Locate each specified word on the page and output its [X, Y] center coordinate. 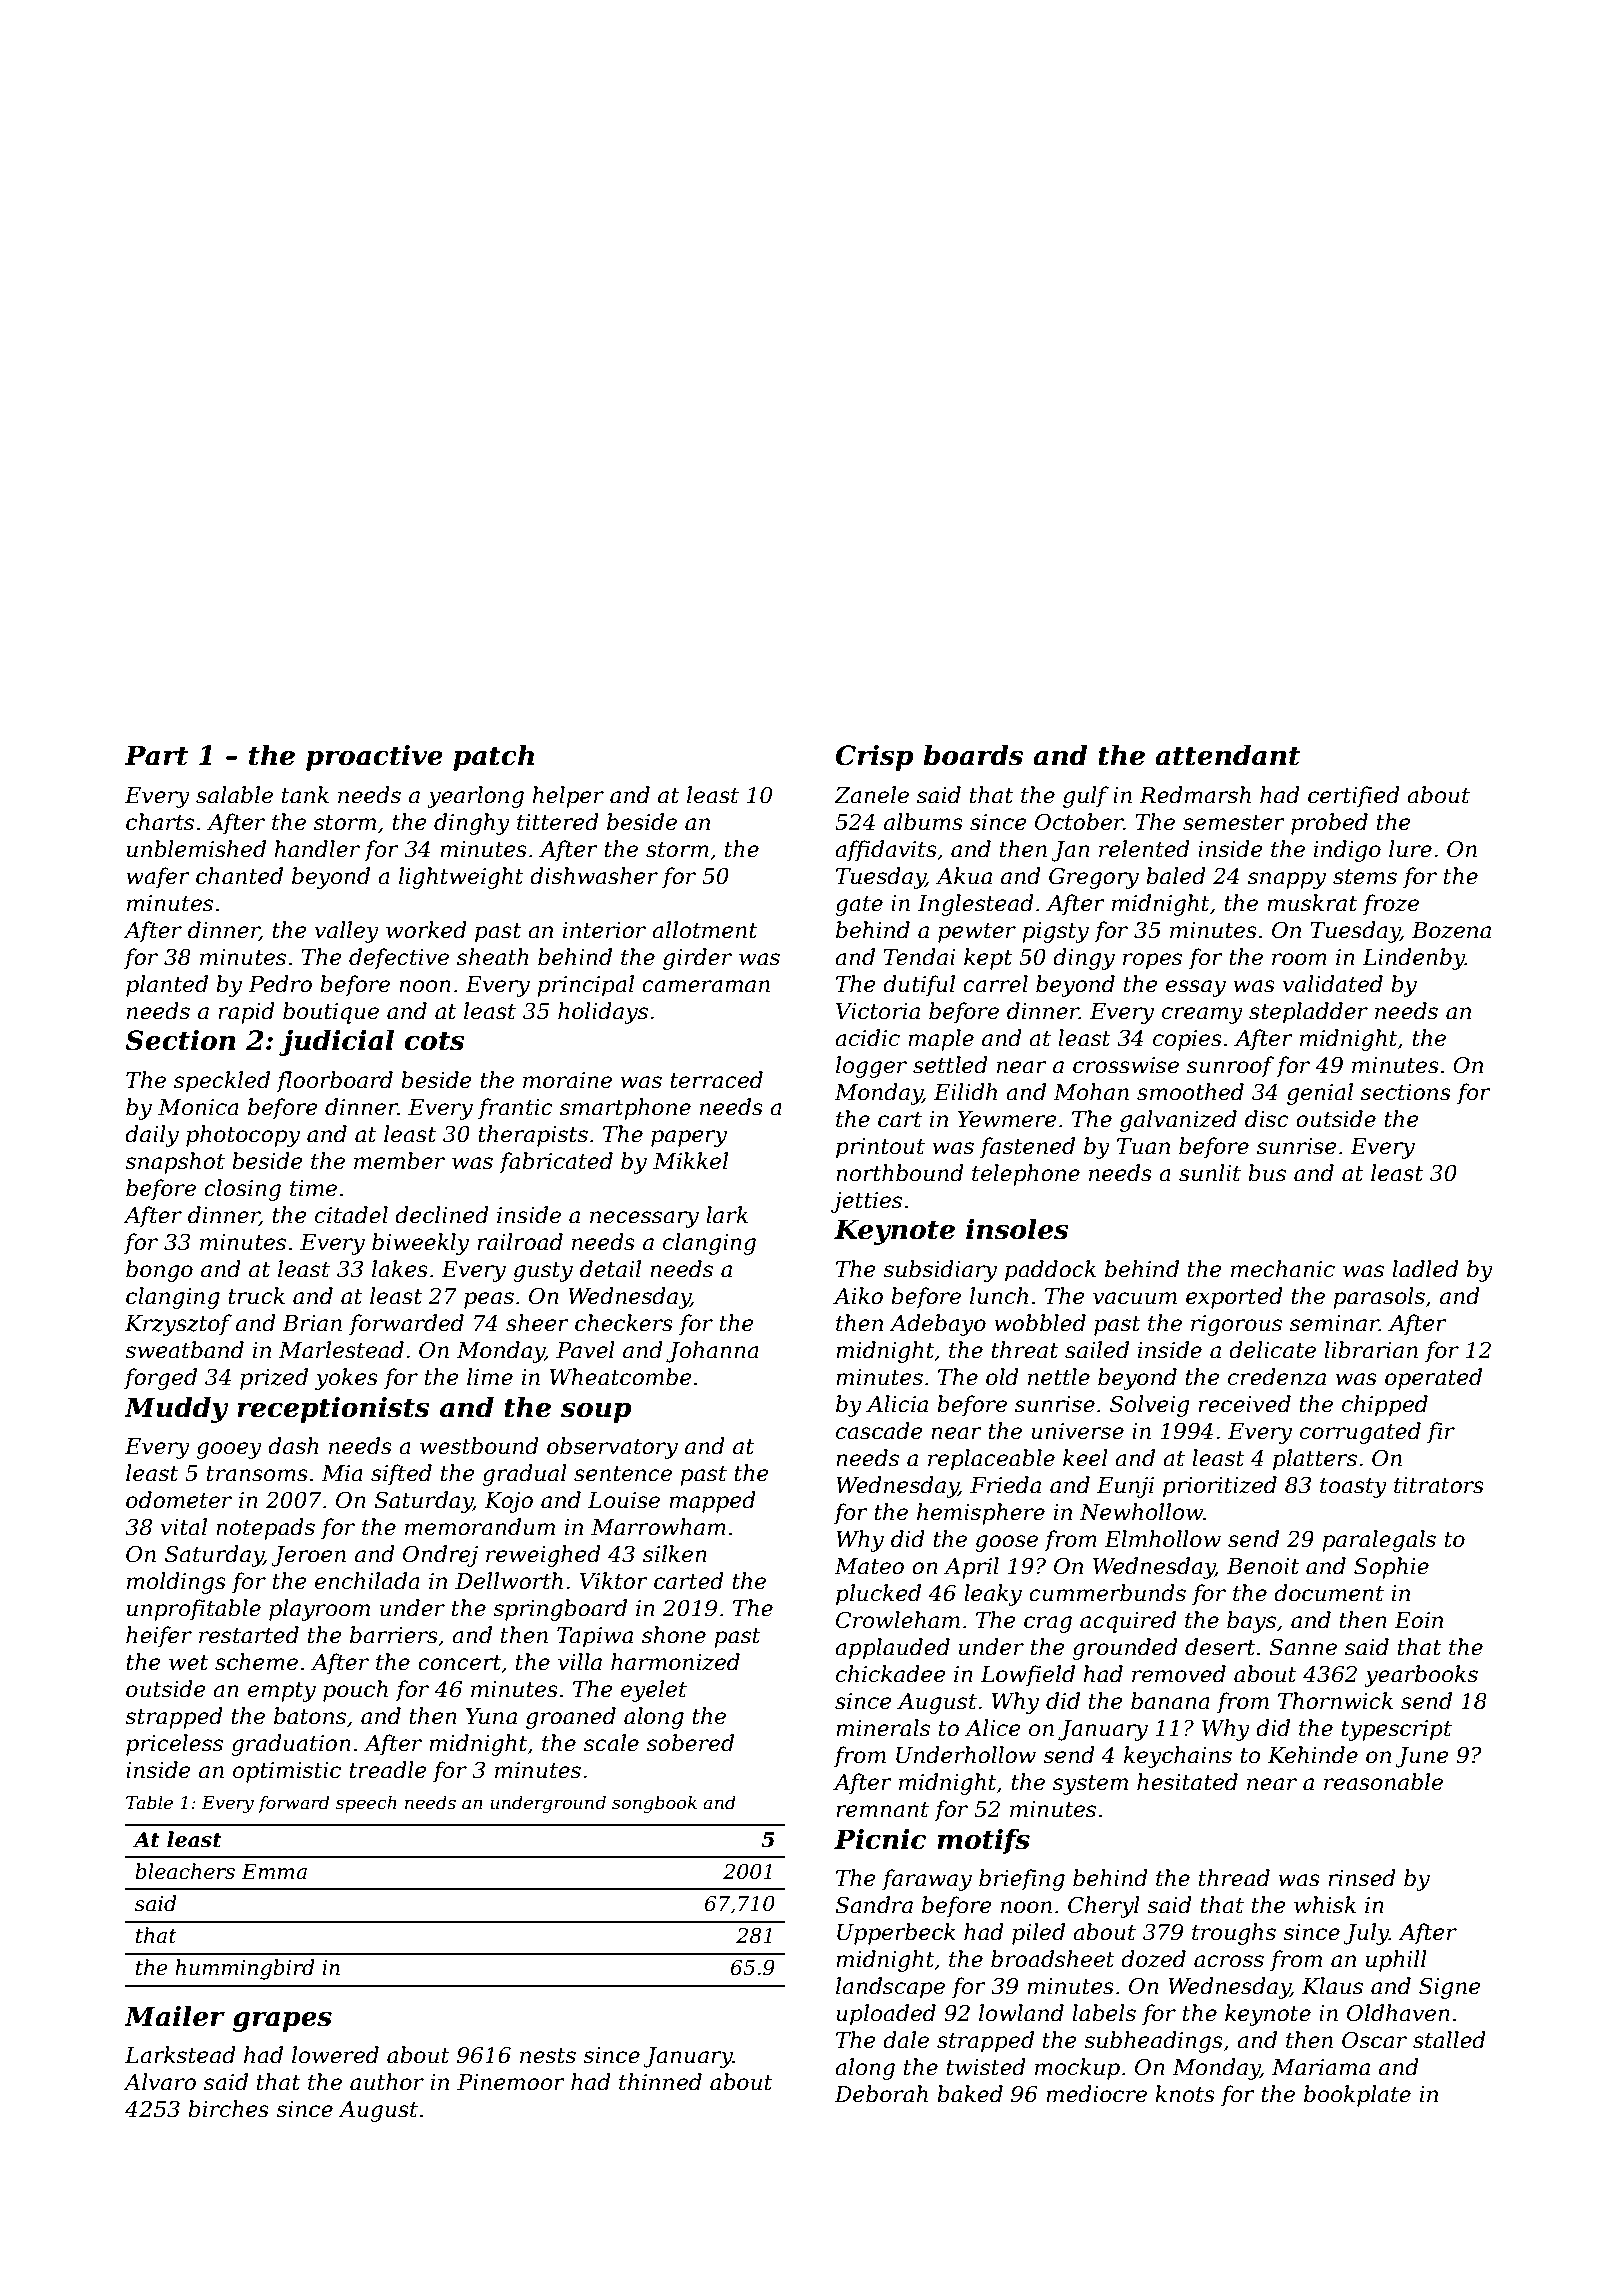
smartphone [625, 1109]
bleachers [185, 1871]
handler [317, 849]
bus [1267, 1173]
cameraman [706, 986]
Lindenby [1413, 959]
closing [242, 1190]
